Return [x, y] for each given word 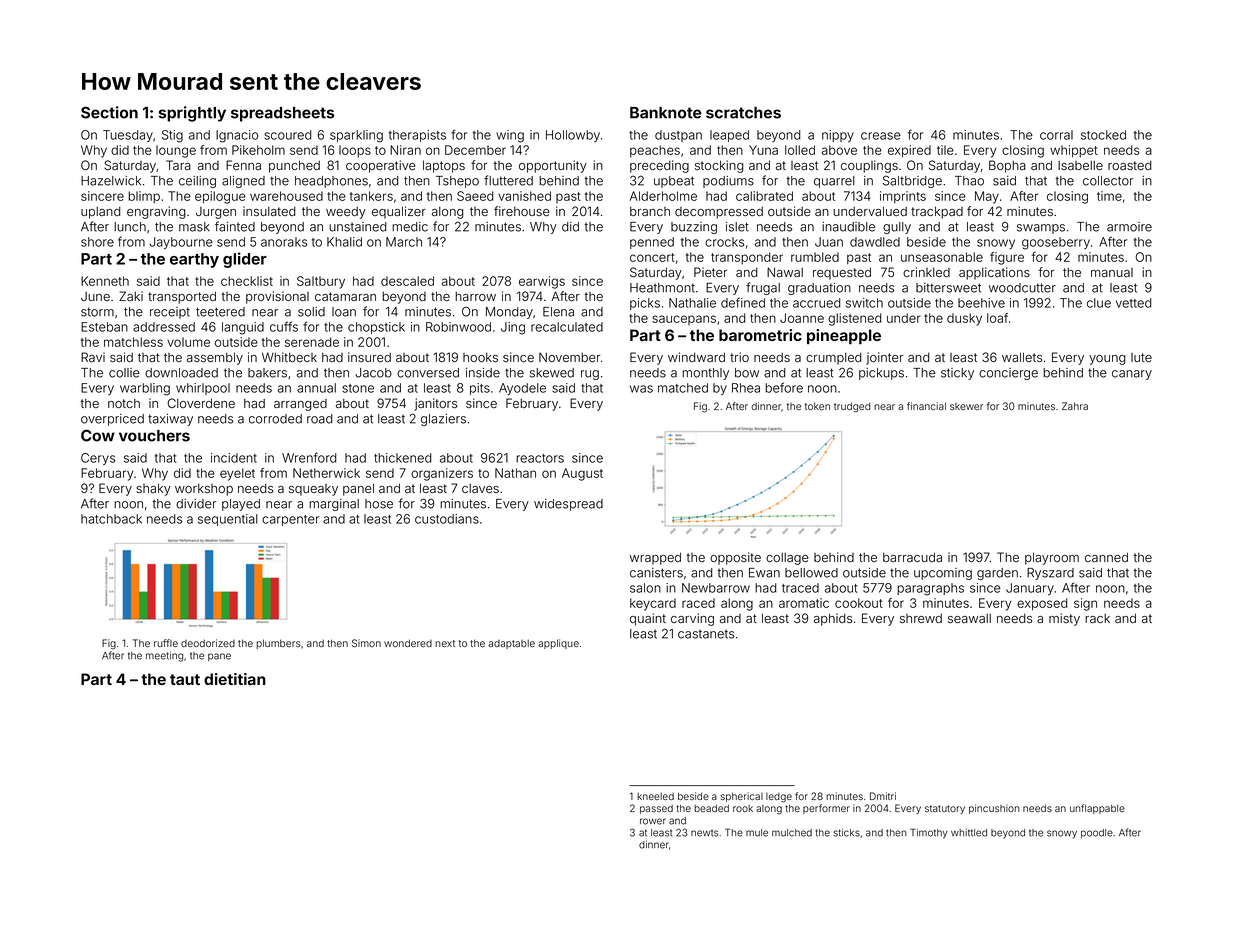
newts [704, 833]
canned [1106, 557]
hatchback [111, 519]
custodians [447, 519]
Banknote [666, 113]
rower [653, 821]
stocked [1103, 135]
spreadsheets [282, 114]
